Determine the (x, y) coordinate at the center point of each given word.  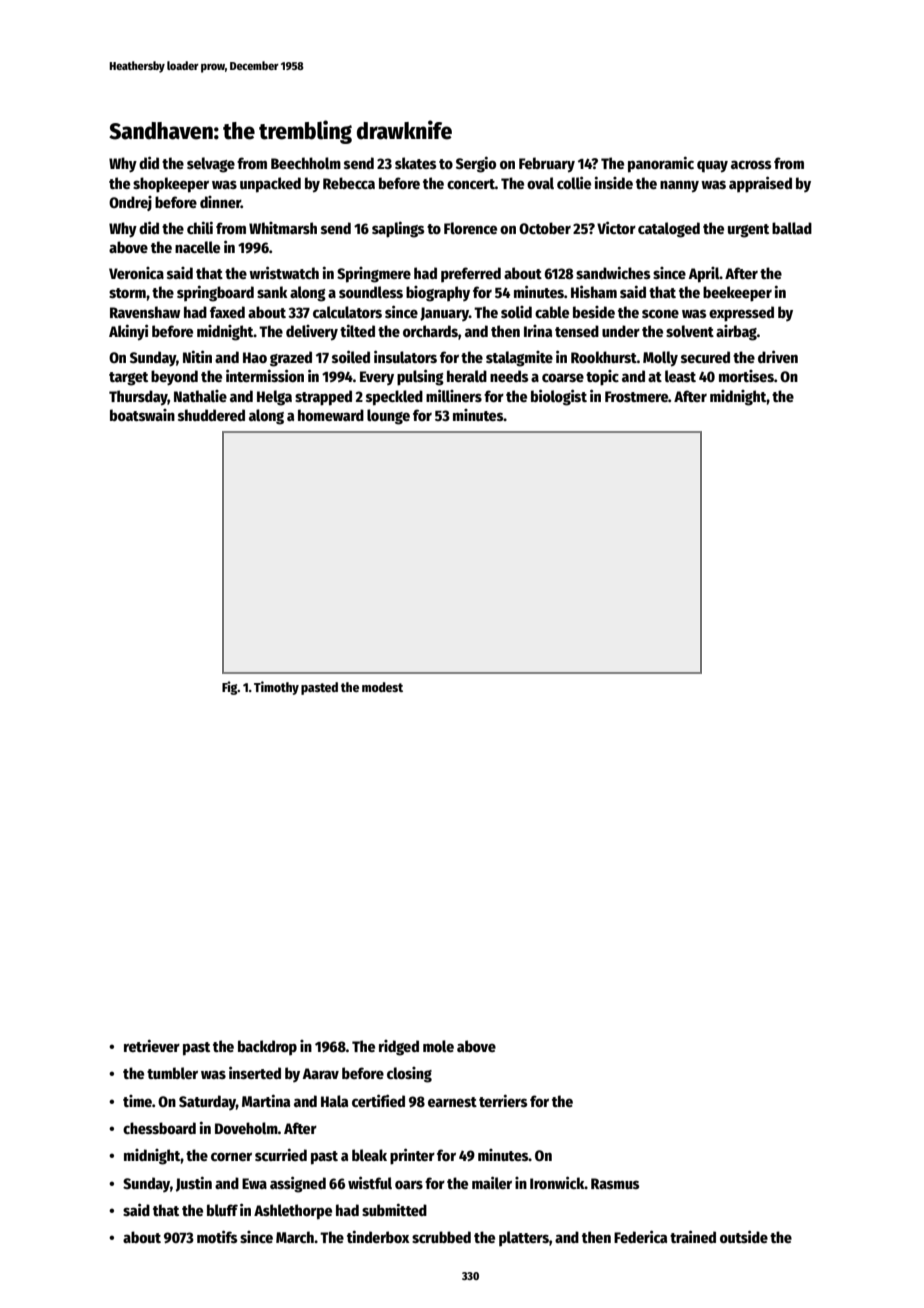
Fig (230, 688)
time (137, 1101)
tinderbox (378, 1236)
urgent (748, 231)
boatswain (142, 415)
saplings (398, 229)
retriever (152, 1045)
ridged (399, 1048)
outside (744, 1236)
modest (382, 687)
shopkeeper (171, 185)
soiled (351, 356)
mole (438, 1046)
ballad (792, 228)
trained (693, 1236)
